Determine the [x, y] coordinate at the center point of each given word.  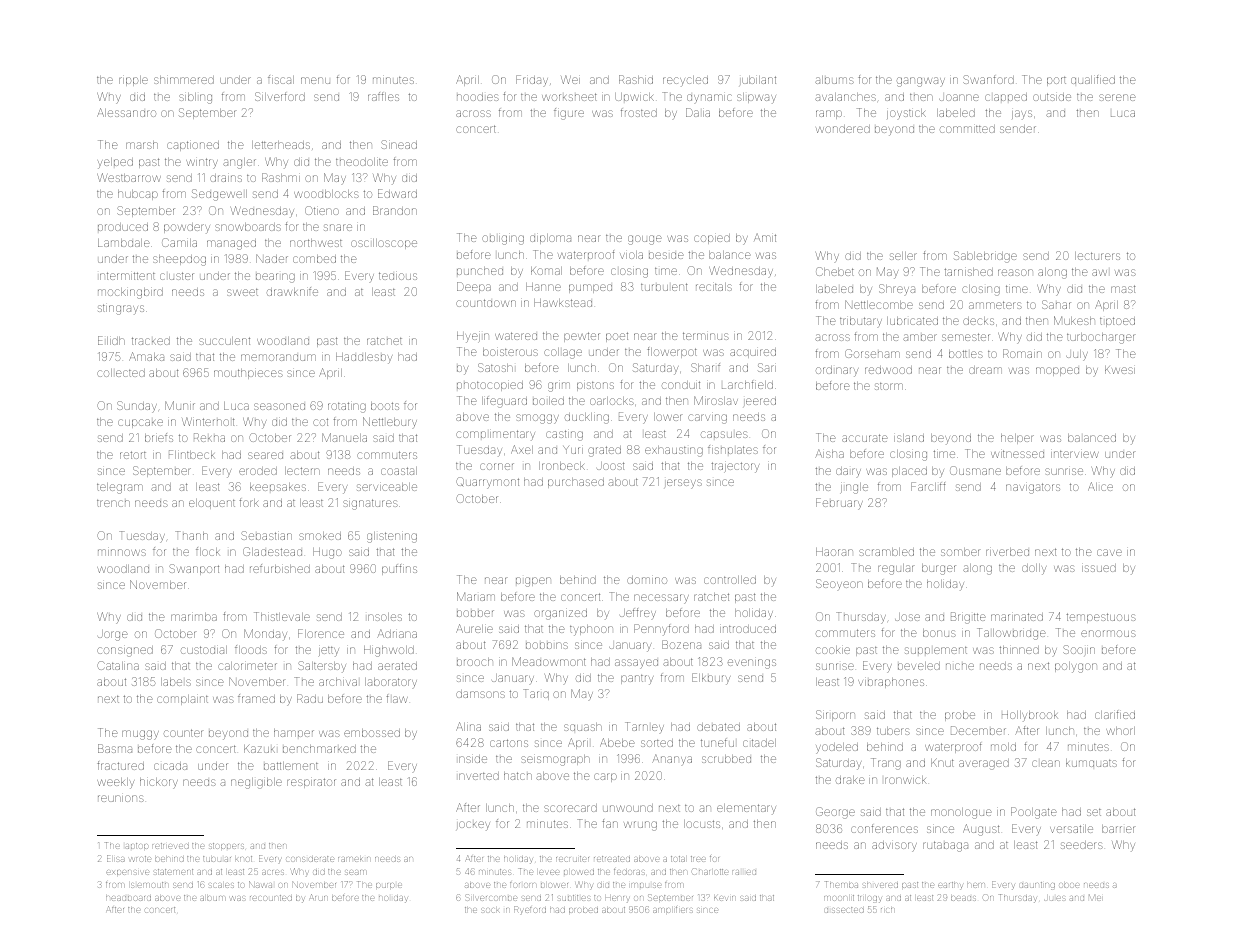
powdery [187, 228]
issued [1099, 568]
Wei [570, 79]
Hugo [327, 553]
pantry [637, 680]
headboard [128, 898]
